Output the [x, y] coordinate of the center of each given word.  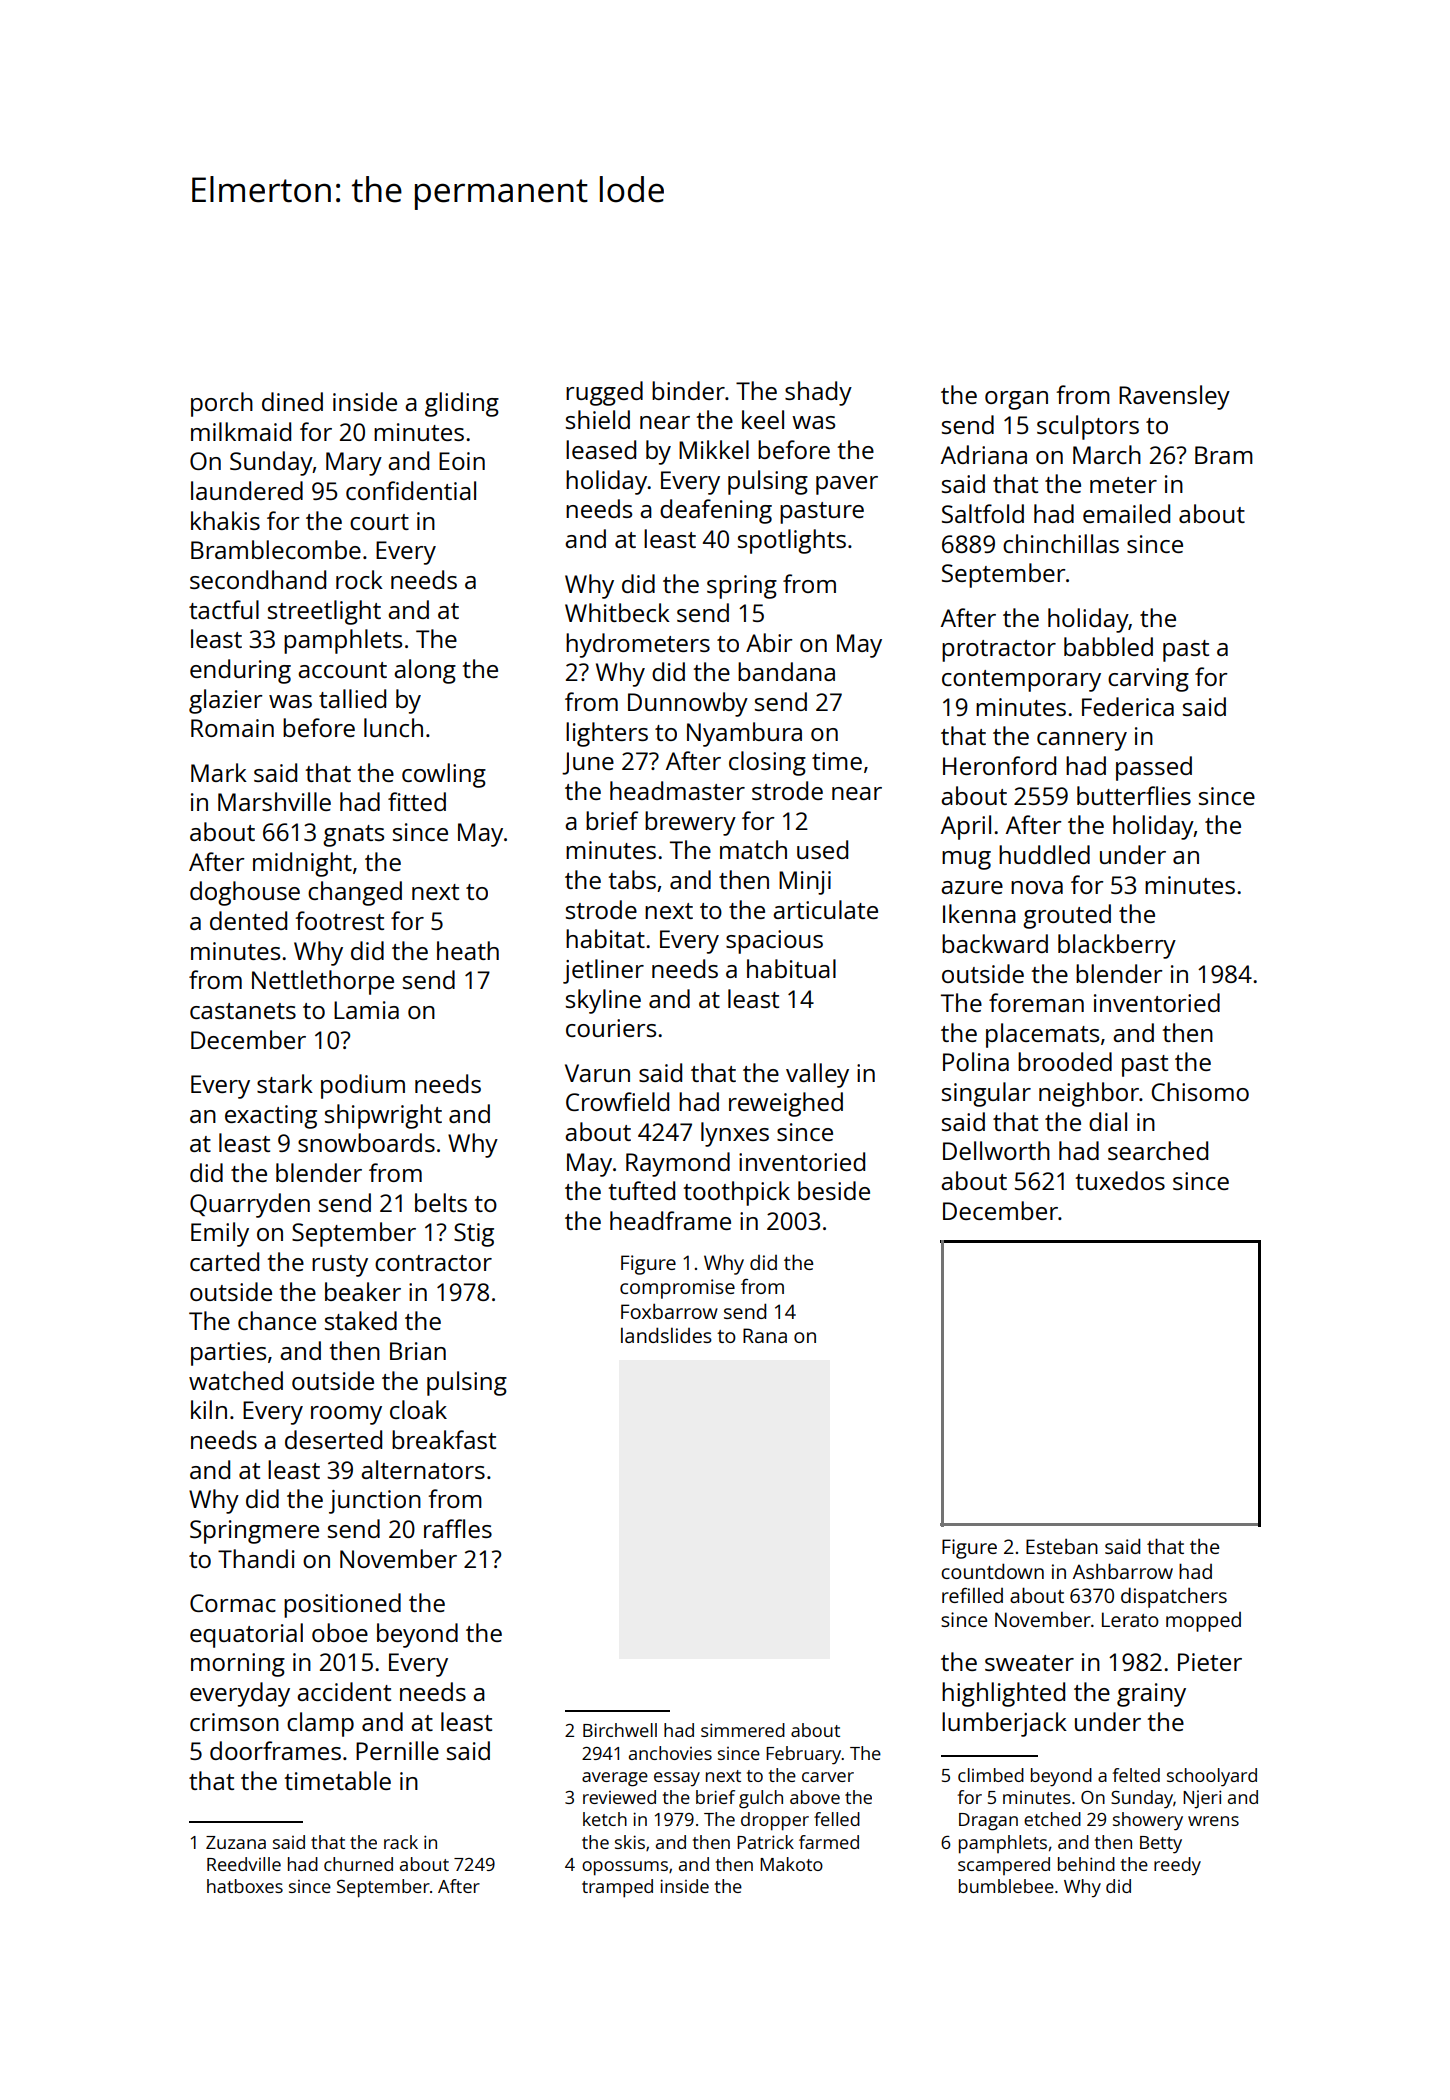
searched [1158, 1150]
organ [1016, 400]
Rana [765, 1335]
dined [292, 401]
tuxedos [1120, 1180]
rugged [604, 393]
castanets [243, 1011]
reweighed [786, 1104]
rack [401, 1842]
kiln [209, 1409]
